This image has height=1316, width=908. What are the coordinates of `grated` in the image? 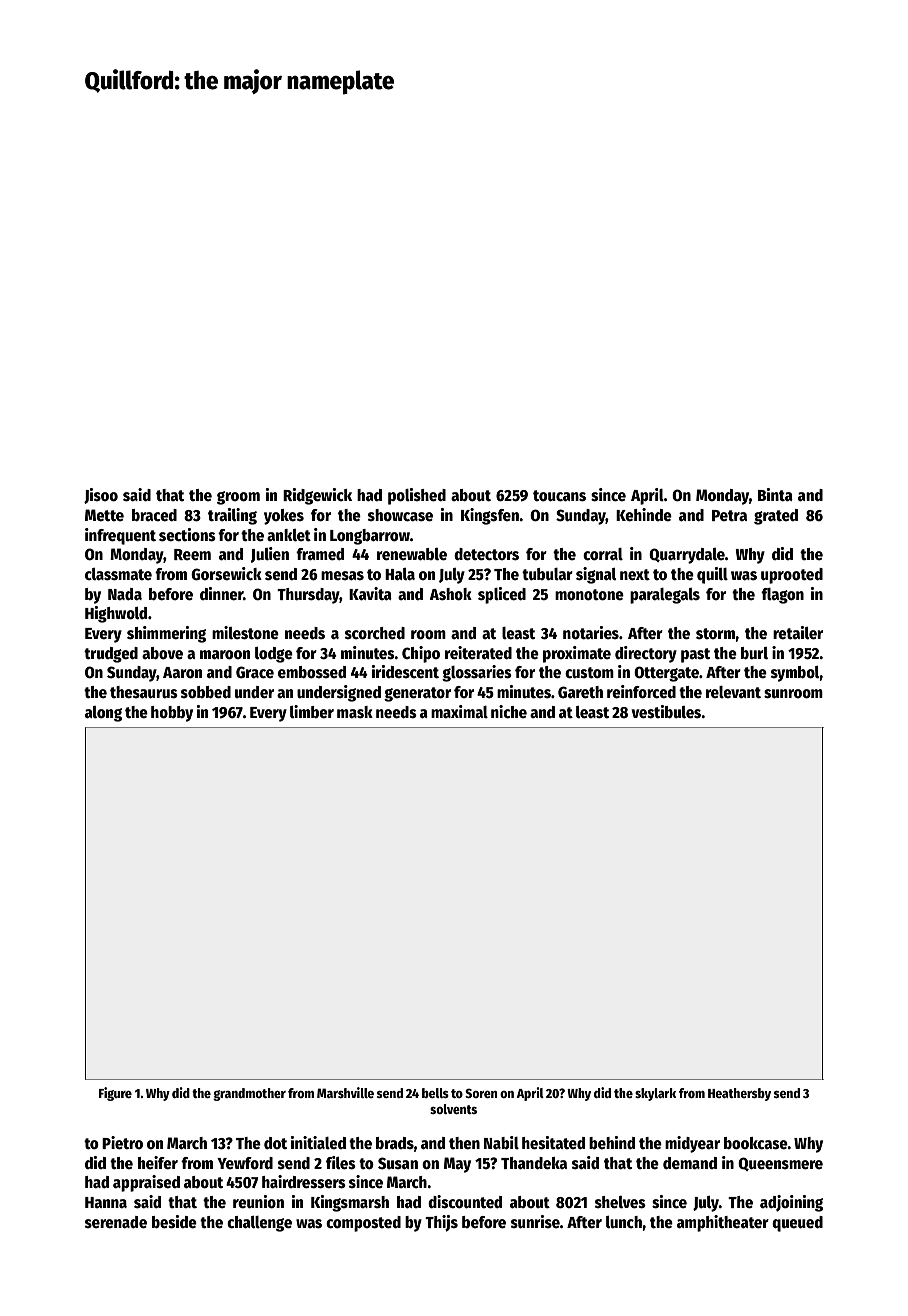 It's located at (776, 517).
